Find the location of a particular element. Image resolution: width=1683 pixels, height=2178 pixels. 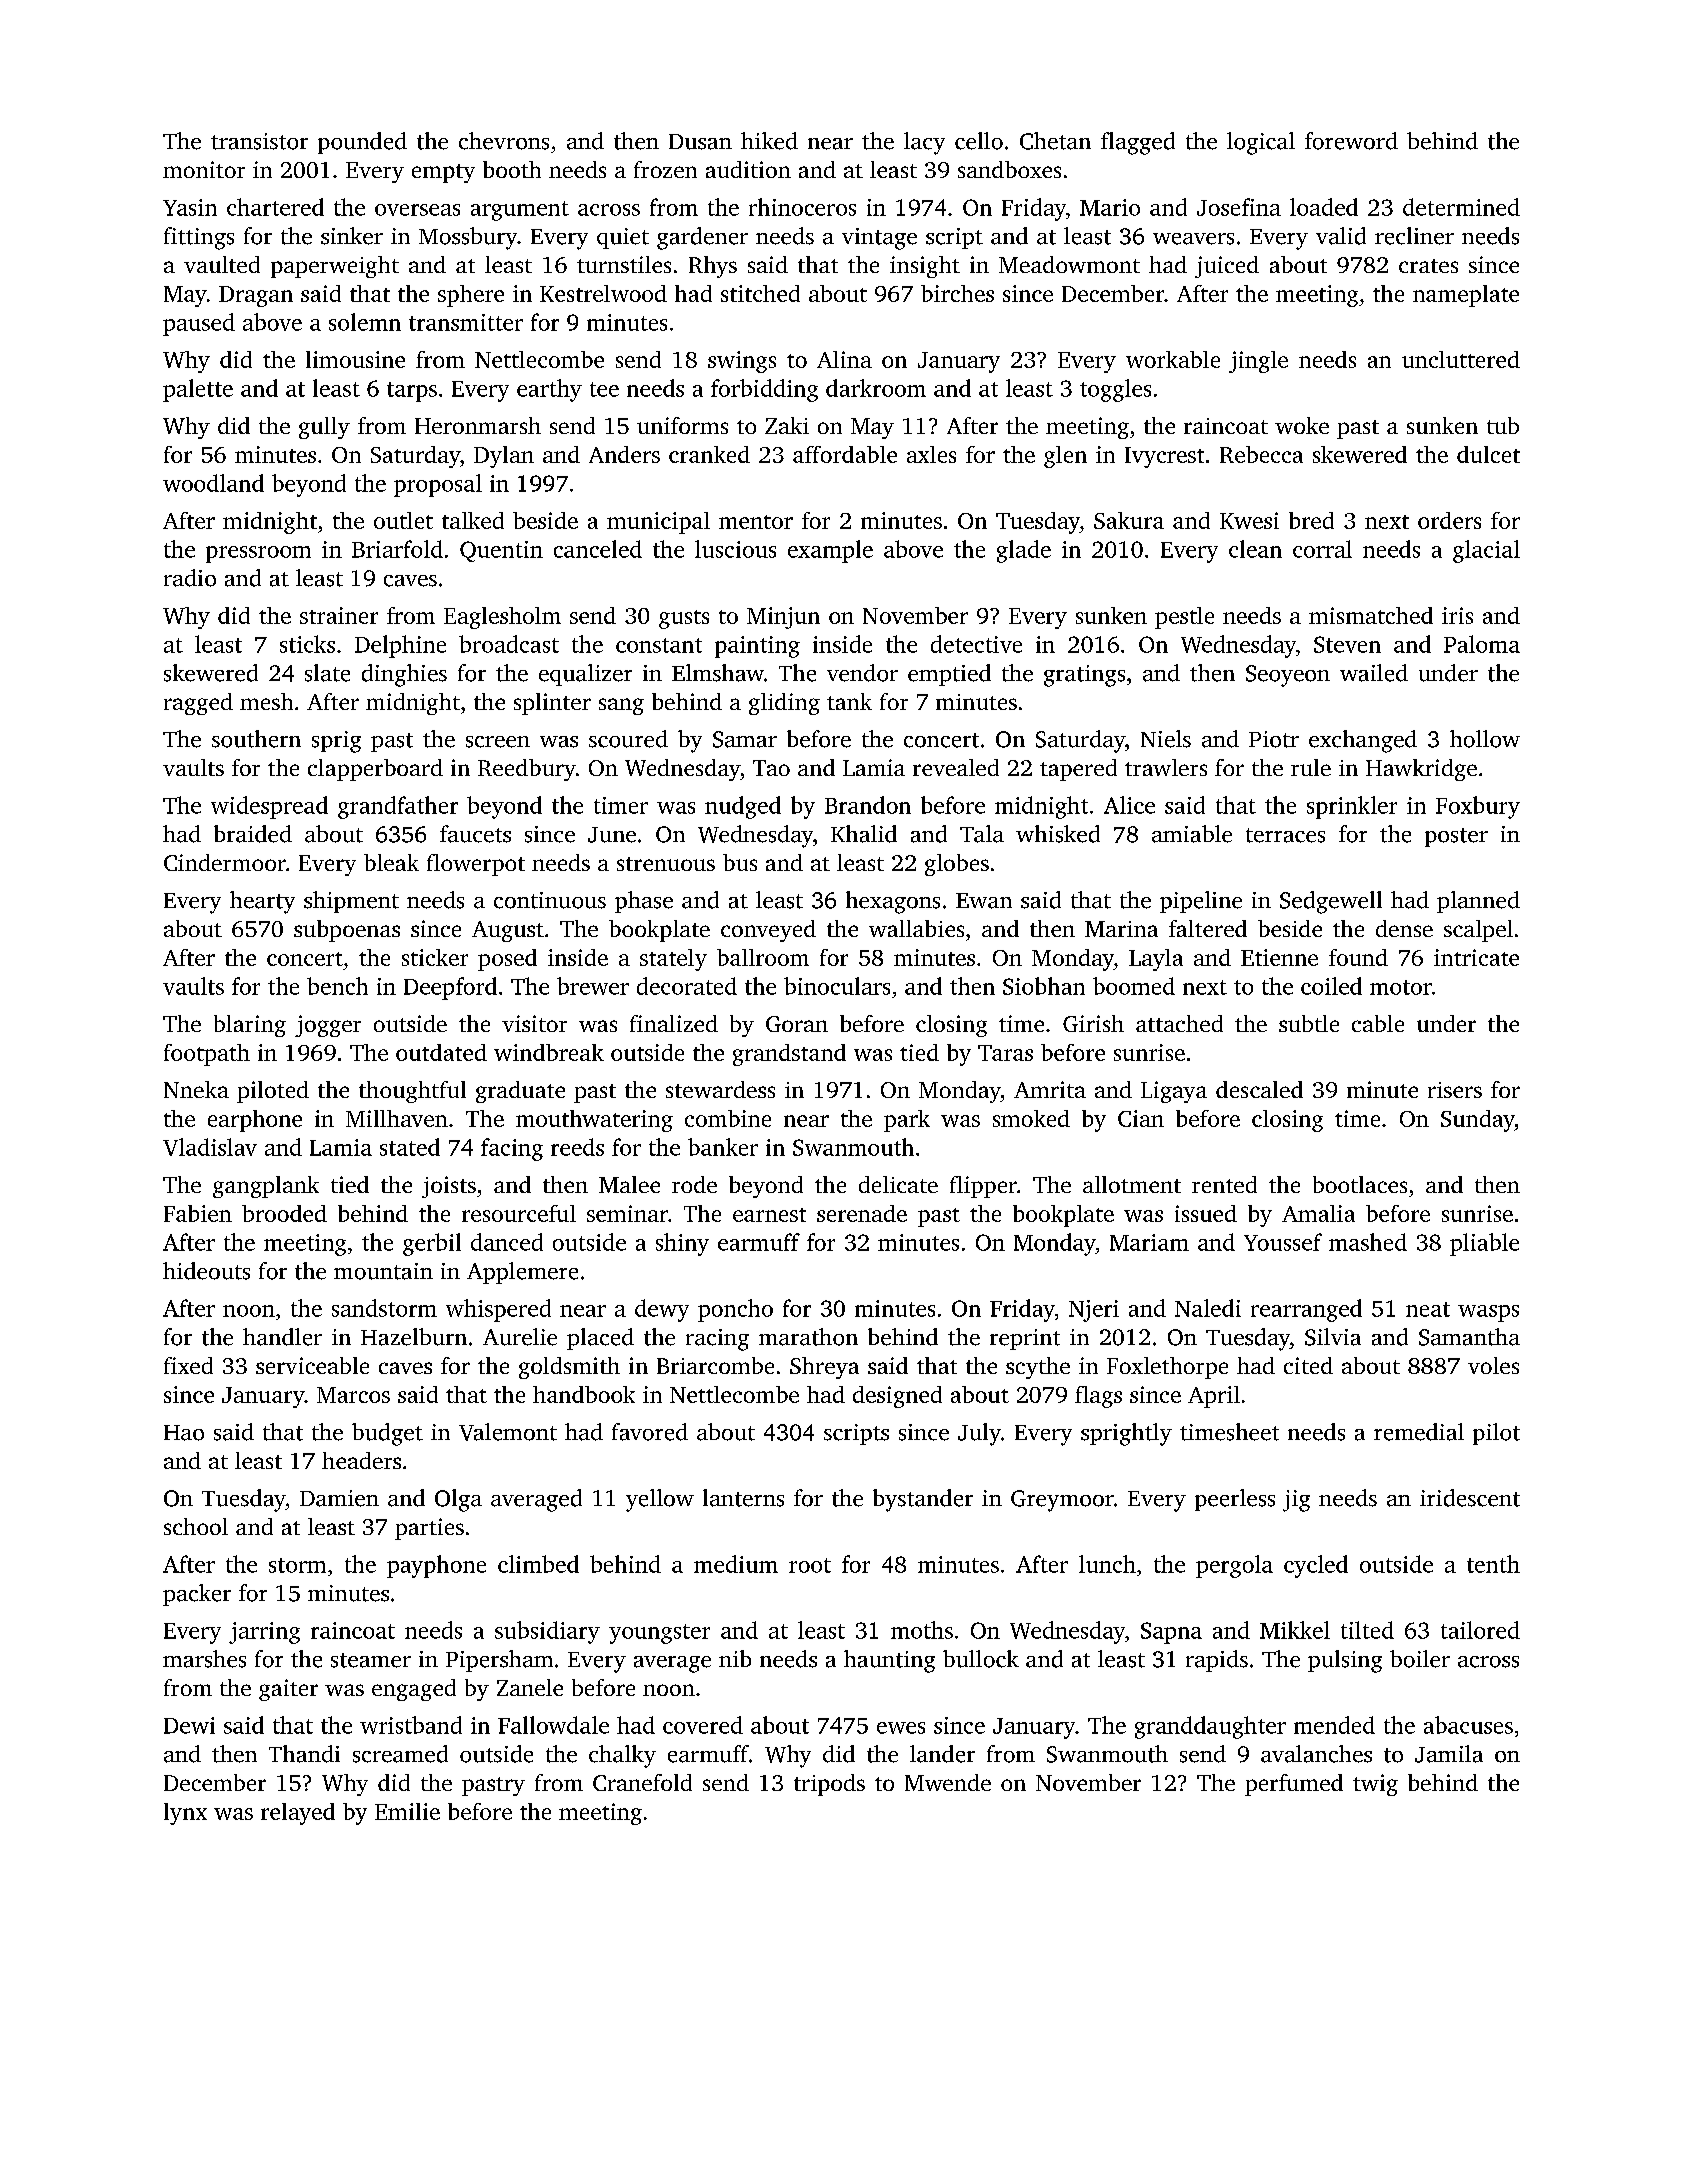

southern is located at coordinates (256, 739).
